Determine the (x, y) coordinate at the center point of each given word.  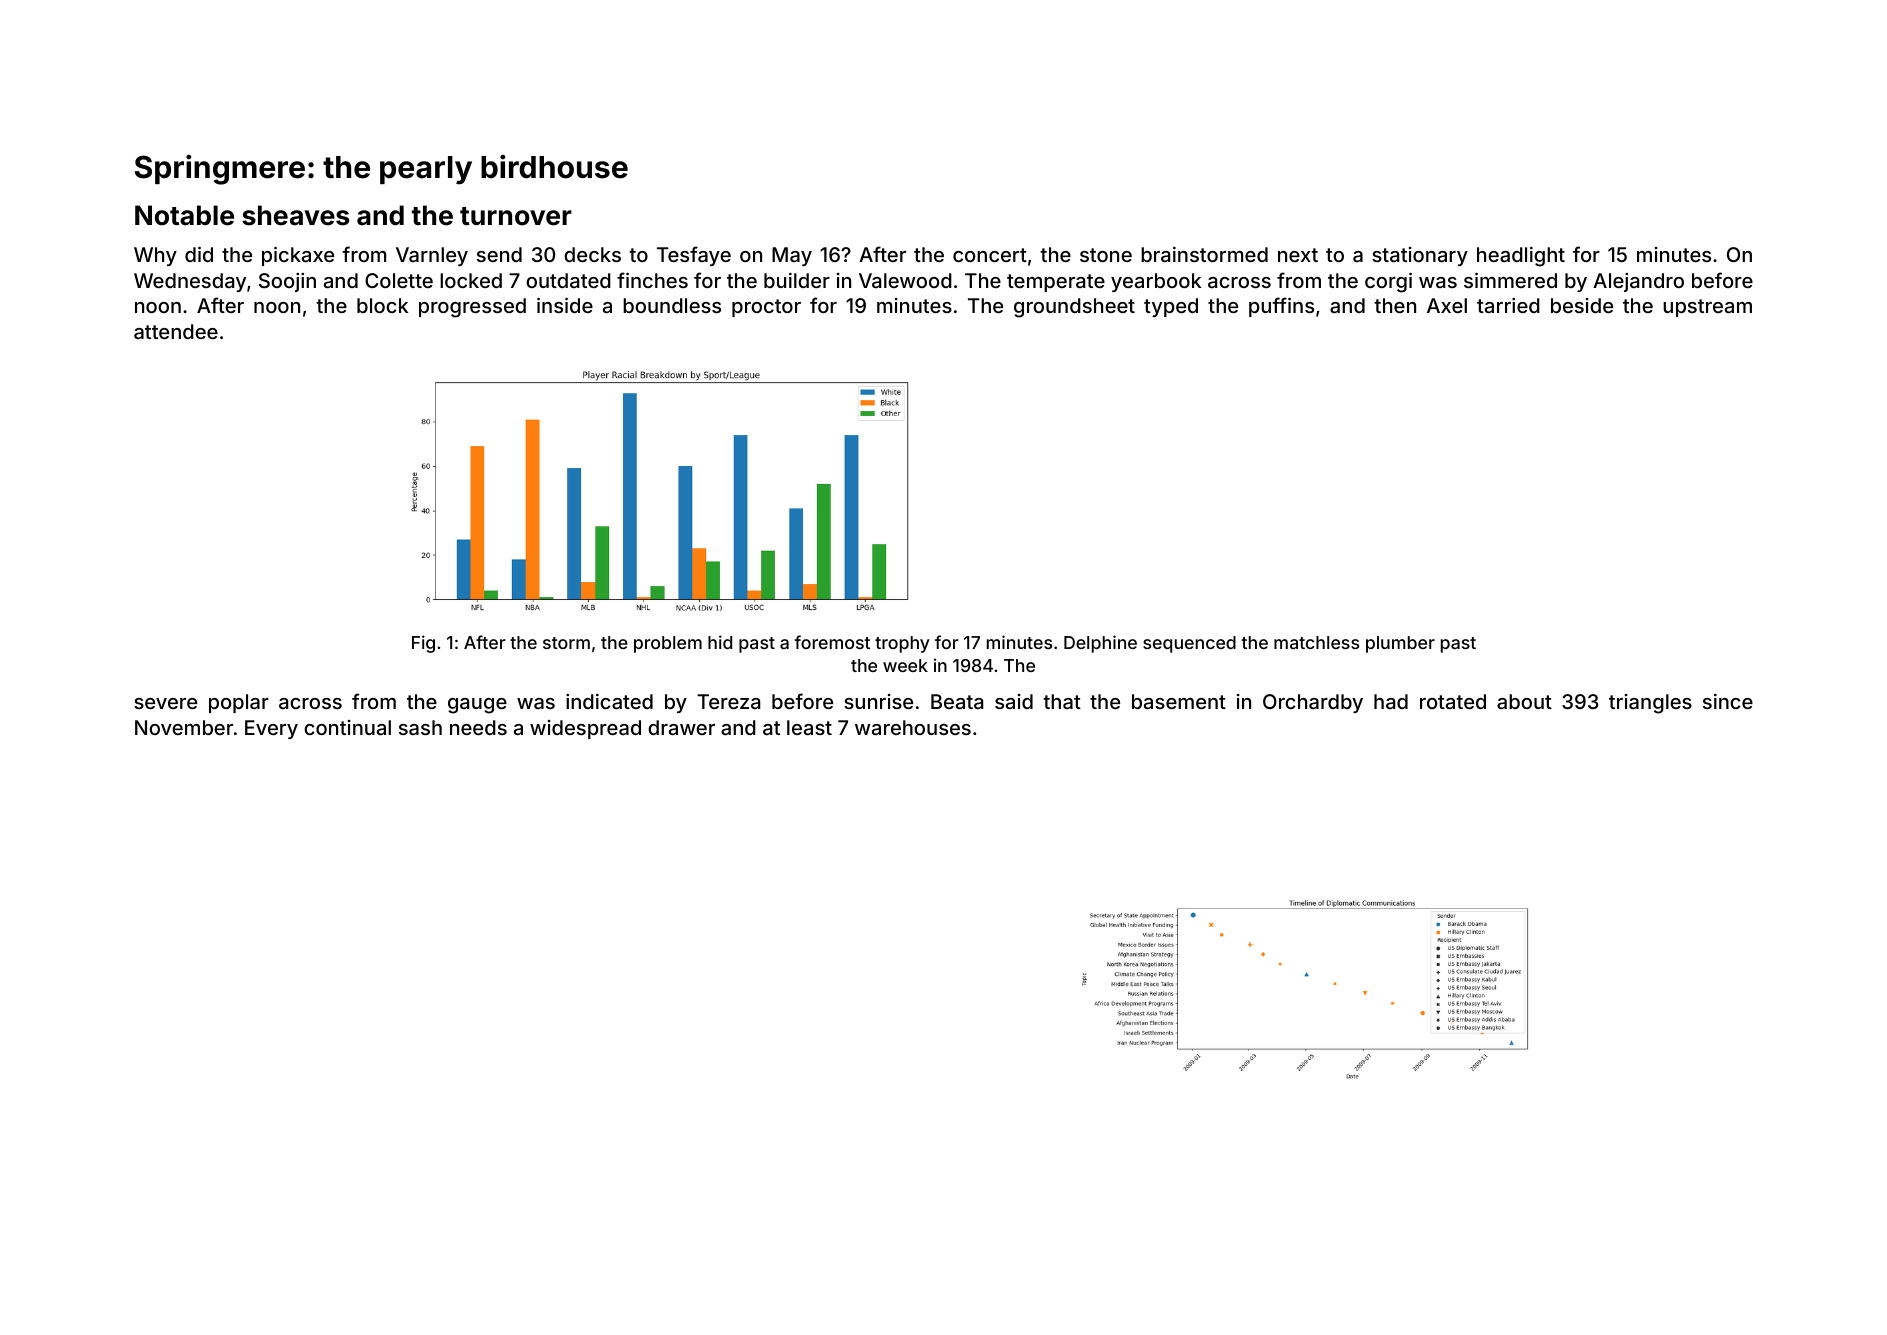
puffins (1281, 307)
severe (165, 703)
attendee (176, 331)
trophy (902, 644)
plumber (1400, 644)
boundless (672, 305)
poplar (239, 703)
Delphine (1100, 644)
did (199, 254)
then (1395, 305)
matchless (1316, 642)
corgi (1388, 283)
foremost (832, 642)
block (382, 305)
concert (990, 255)
